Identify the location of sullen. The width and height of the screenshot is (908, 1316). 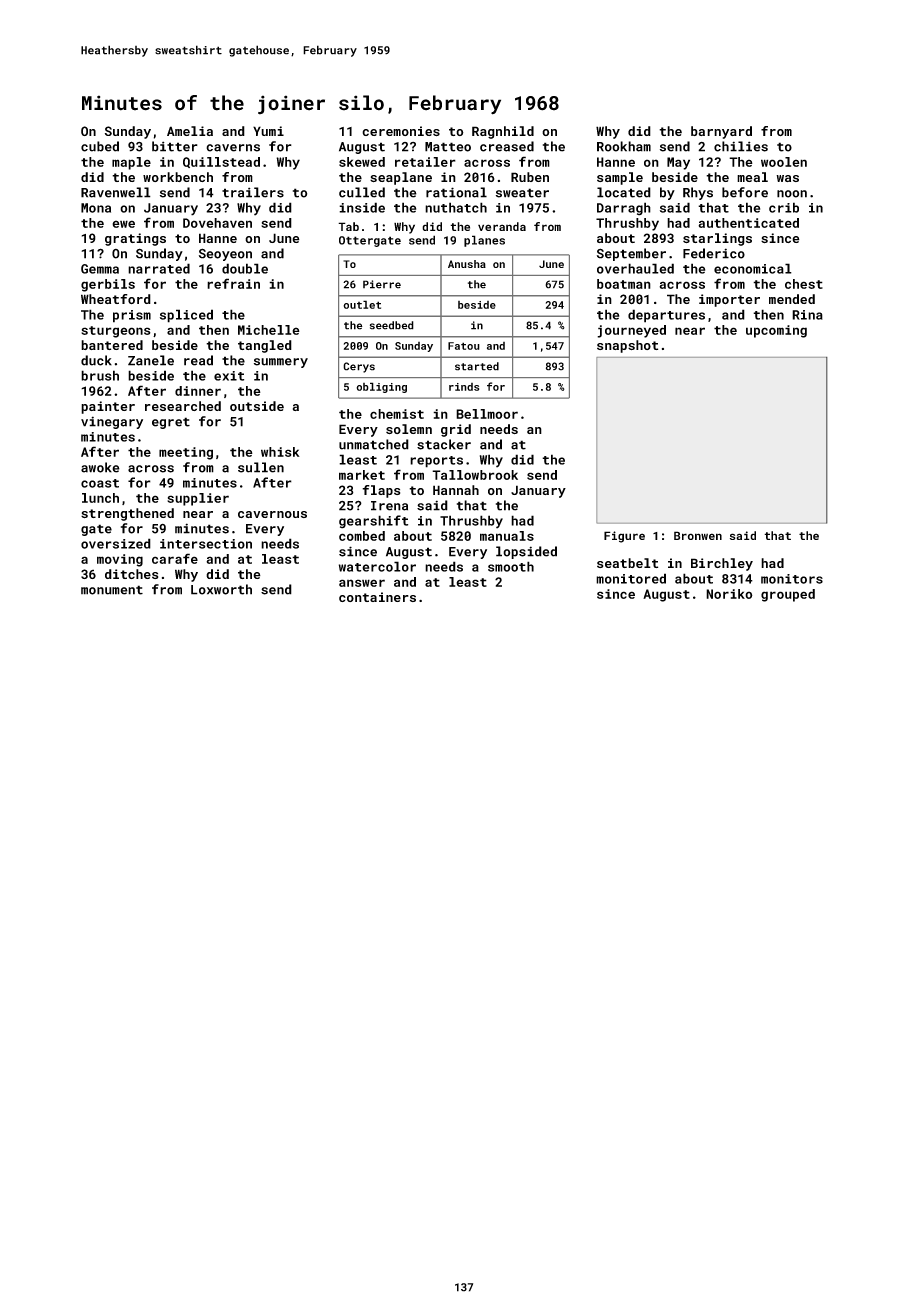
(261, 467).
